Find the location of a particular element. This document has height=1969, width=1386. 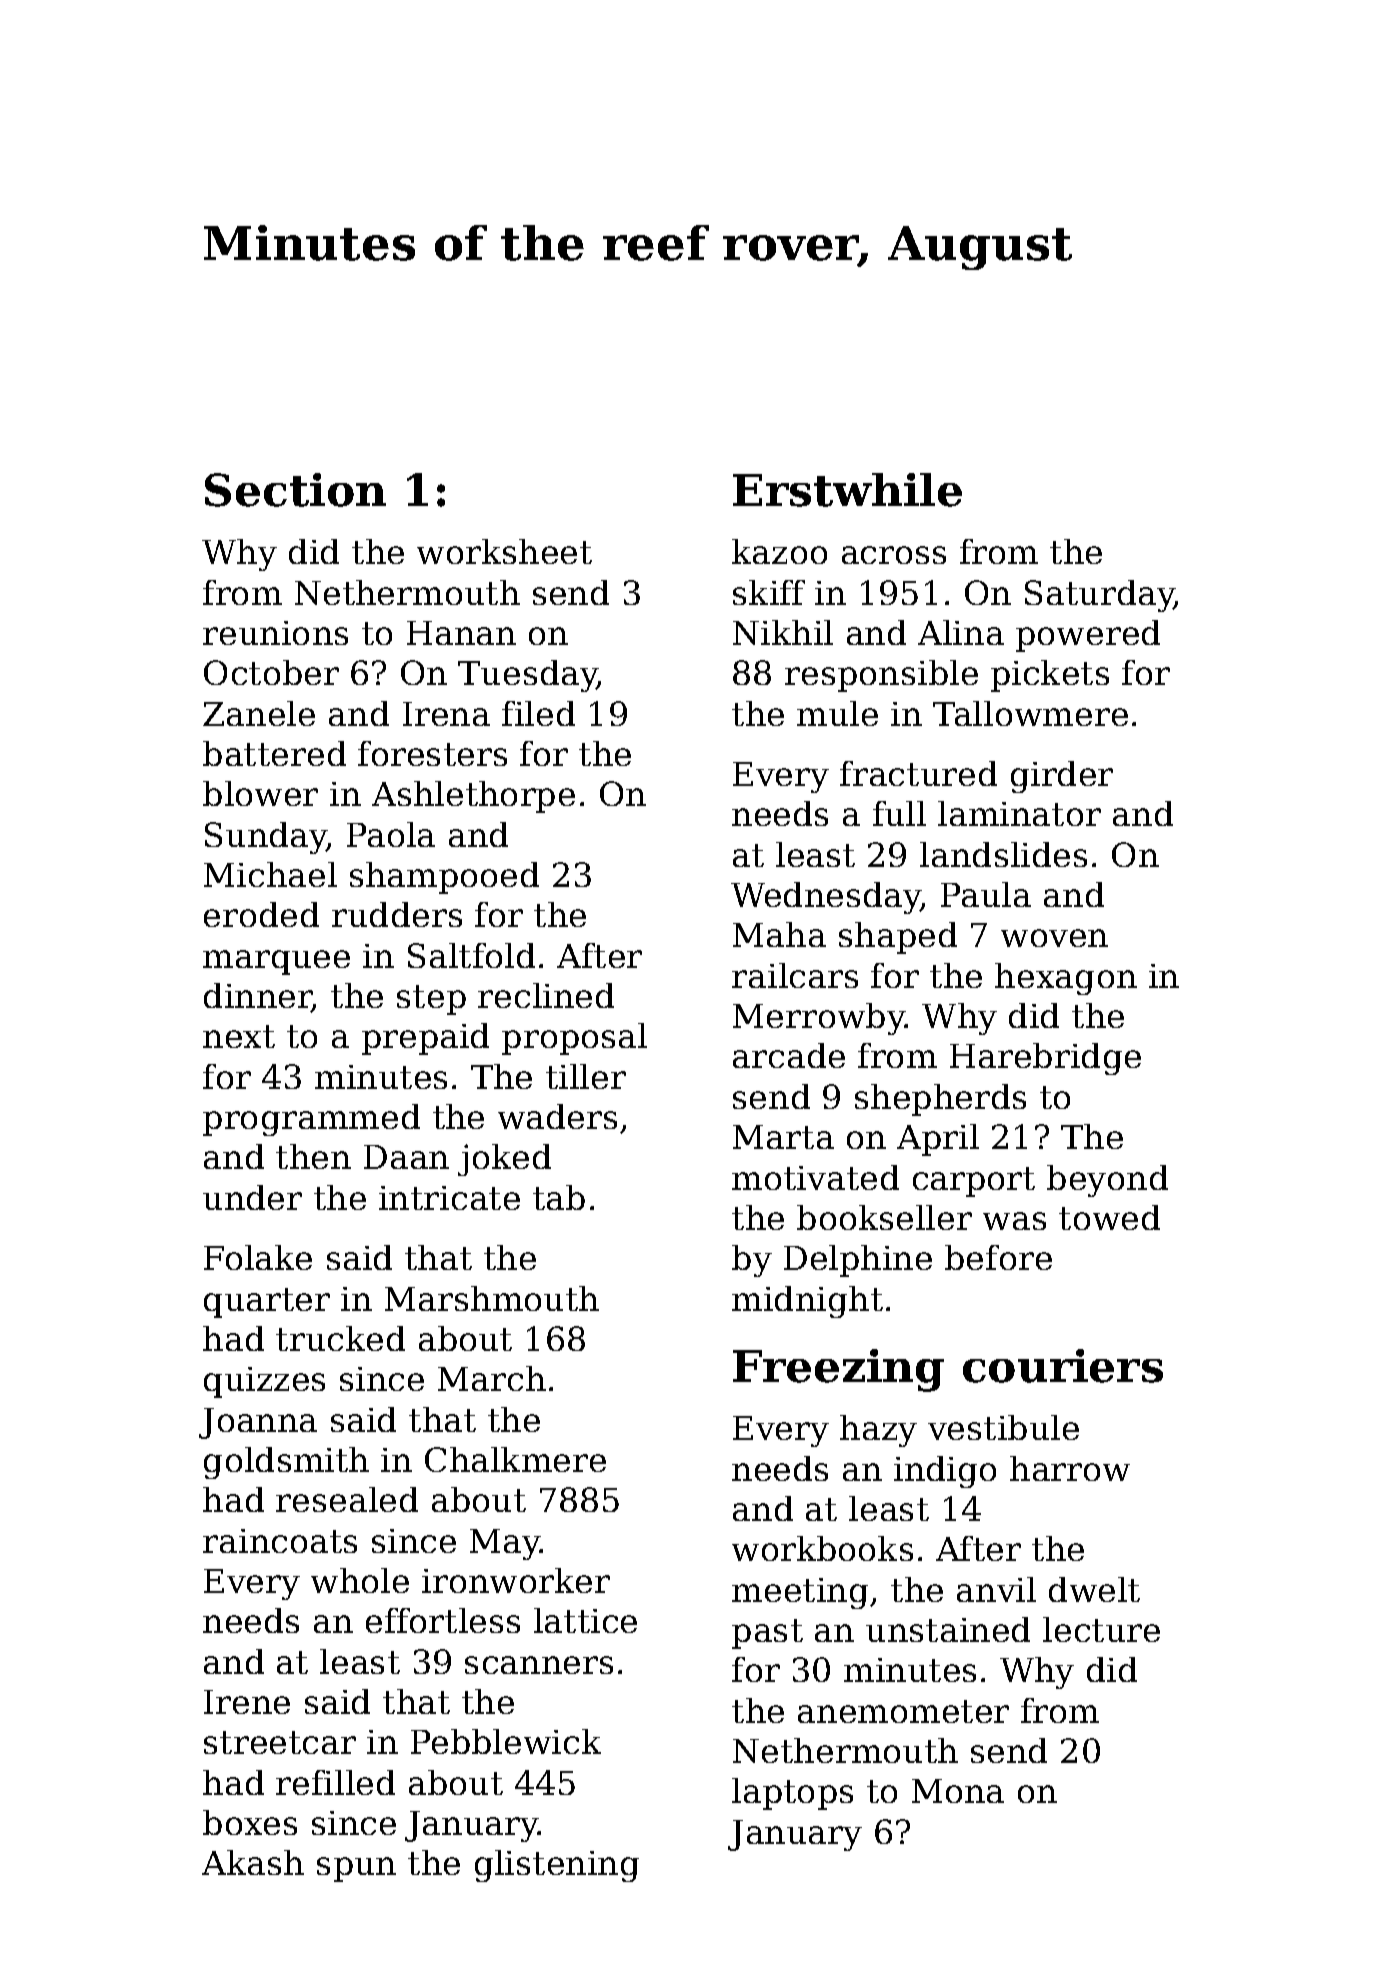

hexagon is located at coordinates (1066, 979).
